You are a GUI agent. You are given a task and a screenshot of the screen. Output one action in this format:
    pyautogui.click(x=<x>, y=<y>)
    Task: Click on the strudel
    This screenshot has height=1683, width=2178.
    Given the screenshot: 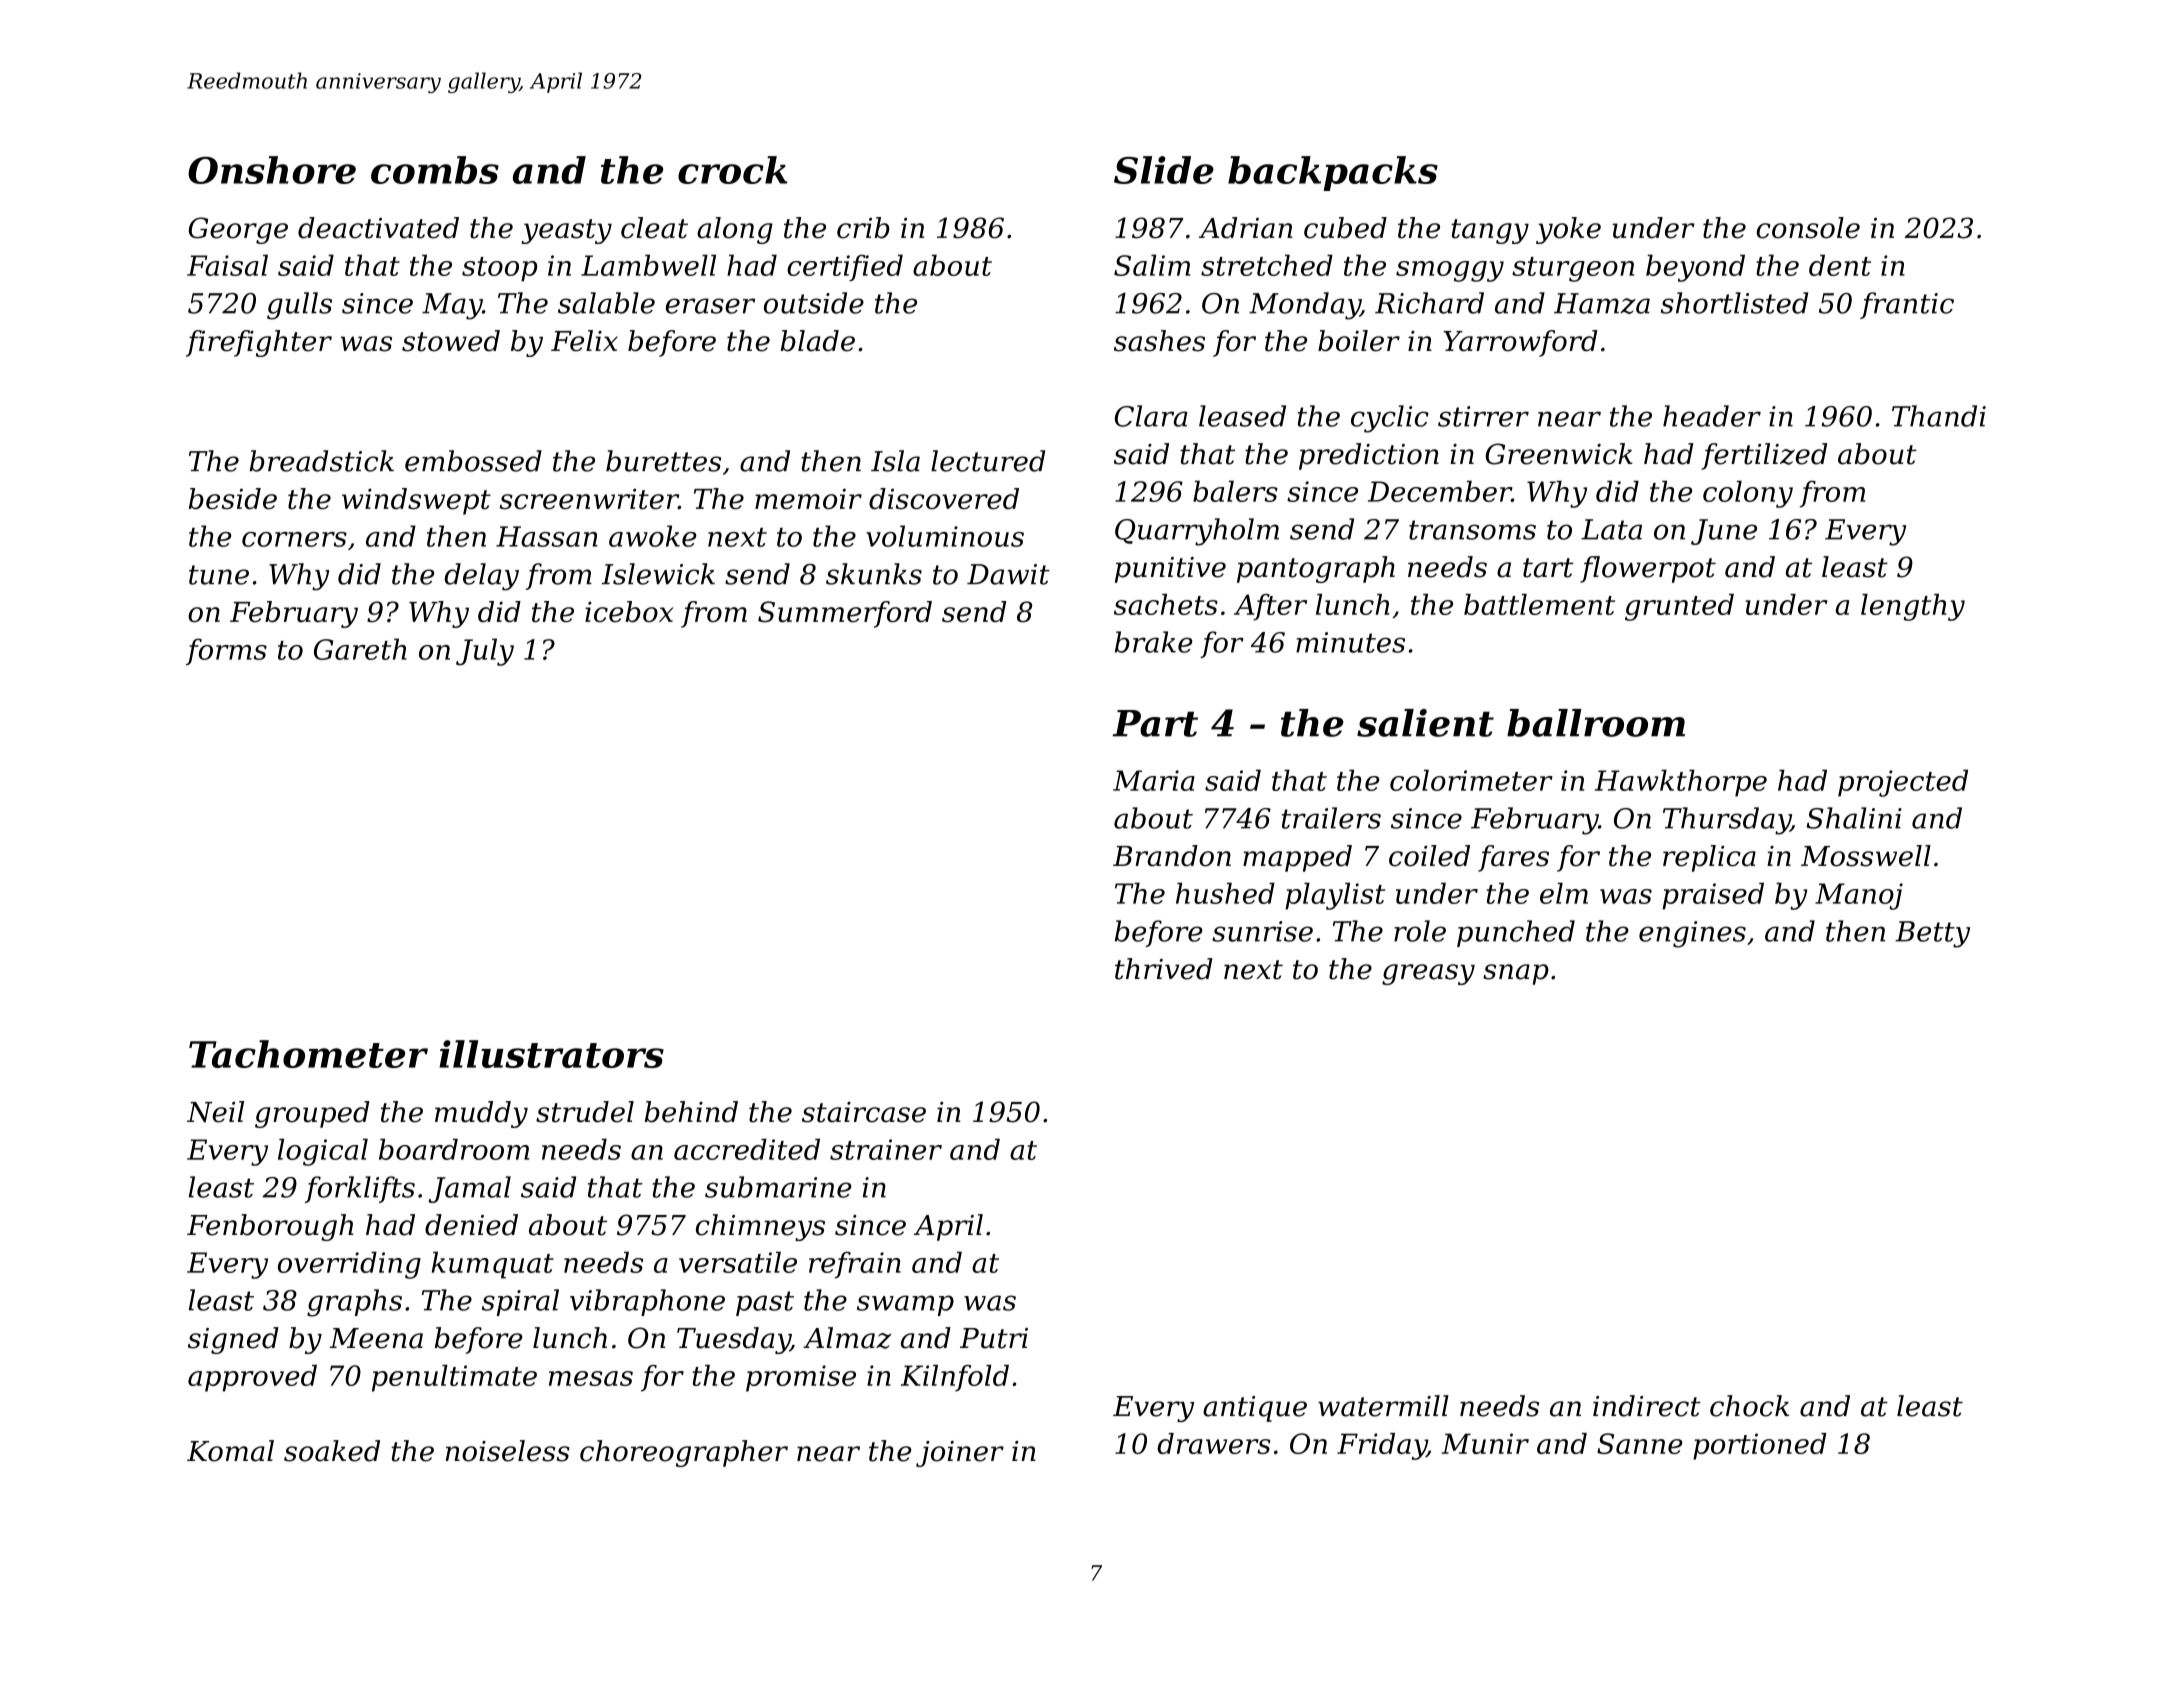 What is the action you would take?
    pyautogui.click(x=585, y=1112)
